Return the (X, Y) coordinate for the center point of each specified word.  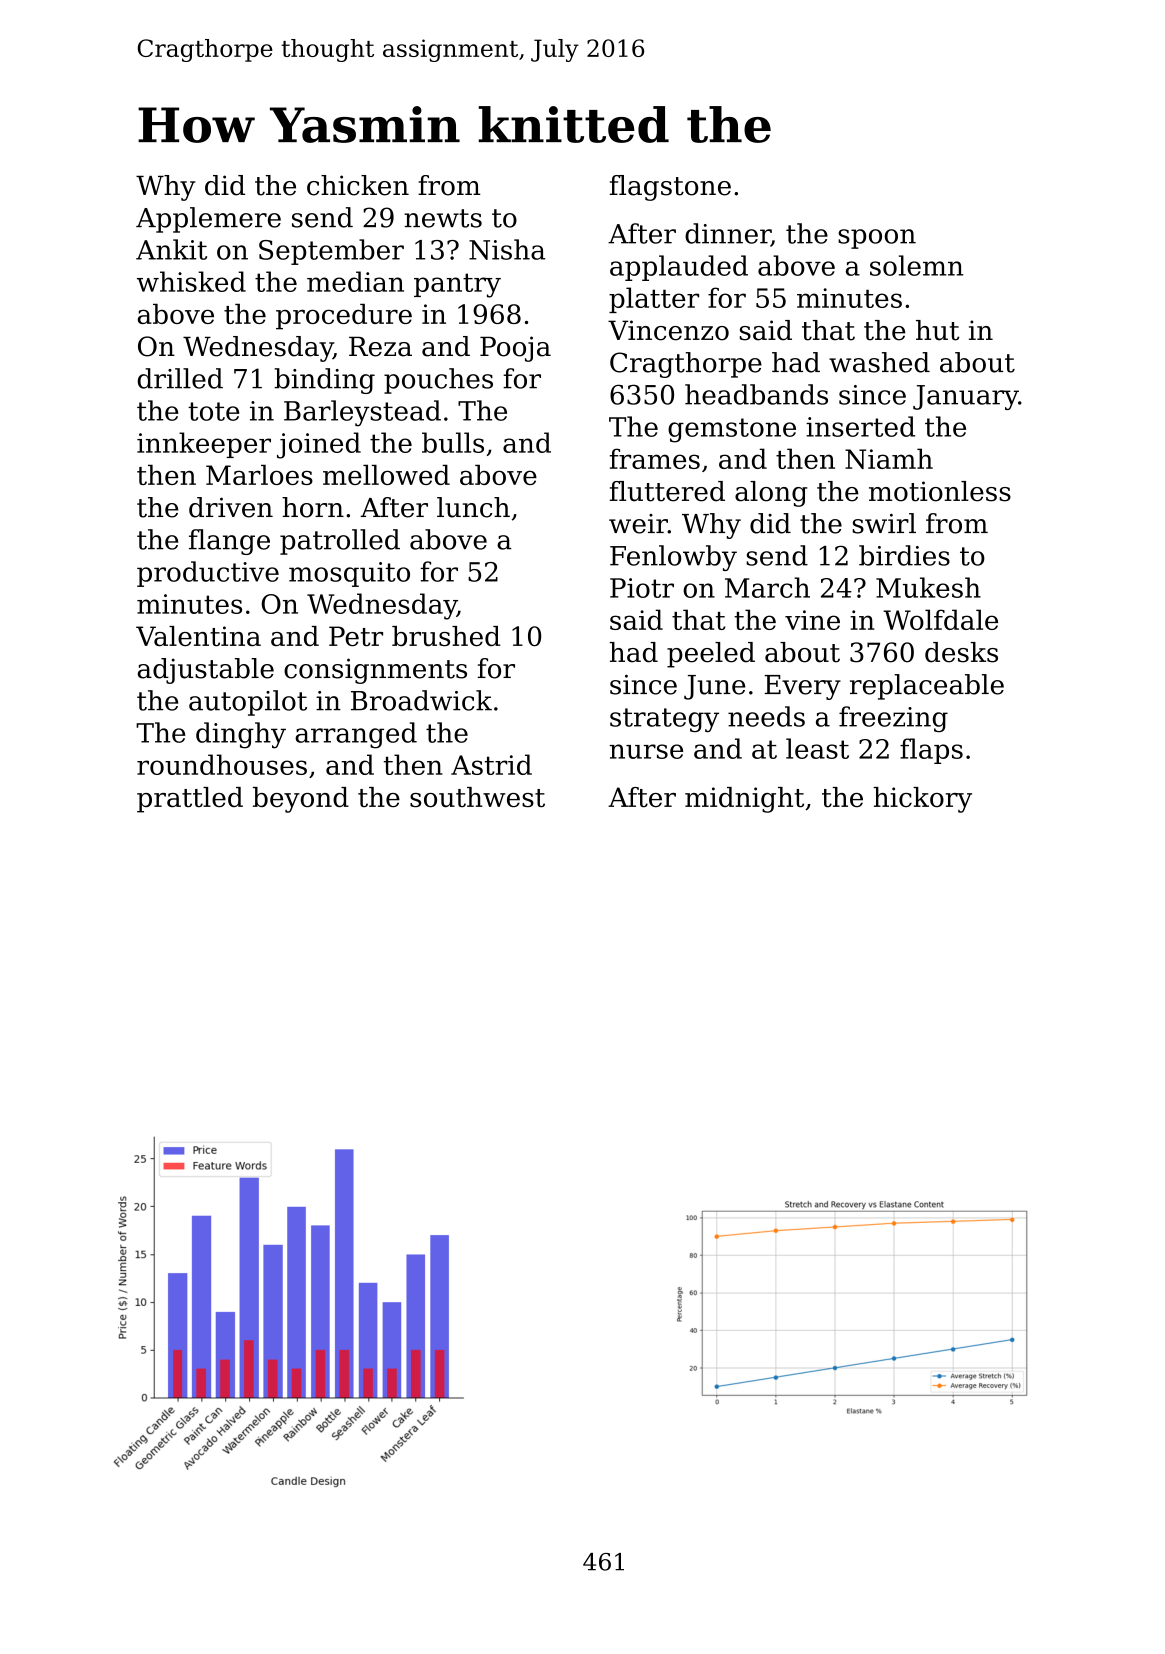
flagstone (670, 188)
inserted (860, 426)
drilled (180, 378)
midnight (744, 800)
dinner (728, 234)
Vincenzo (668, 330)
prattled (190, 800)
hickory (922, 800)
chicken (358, 185)
